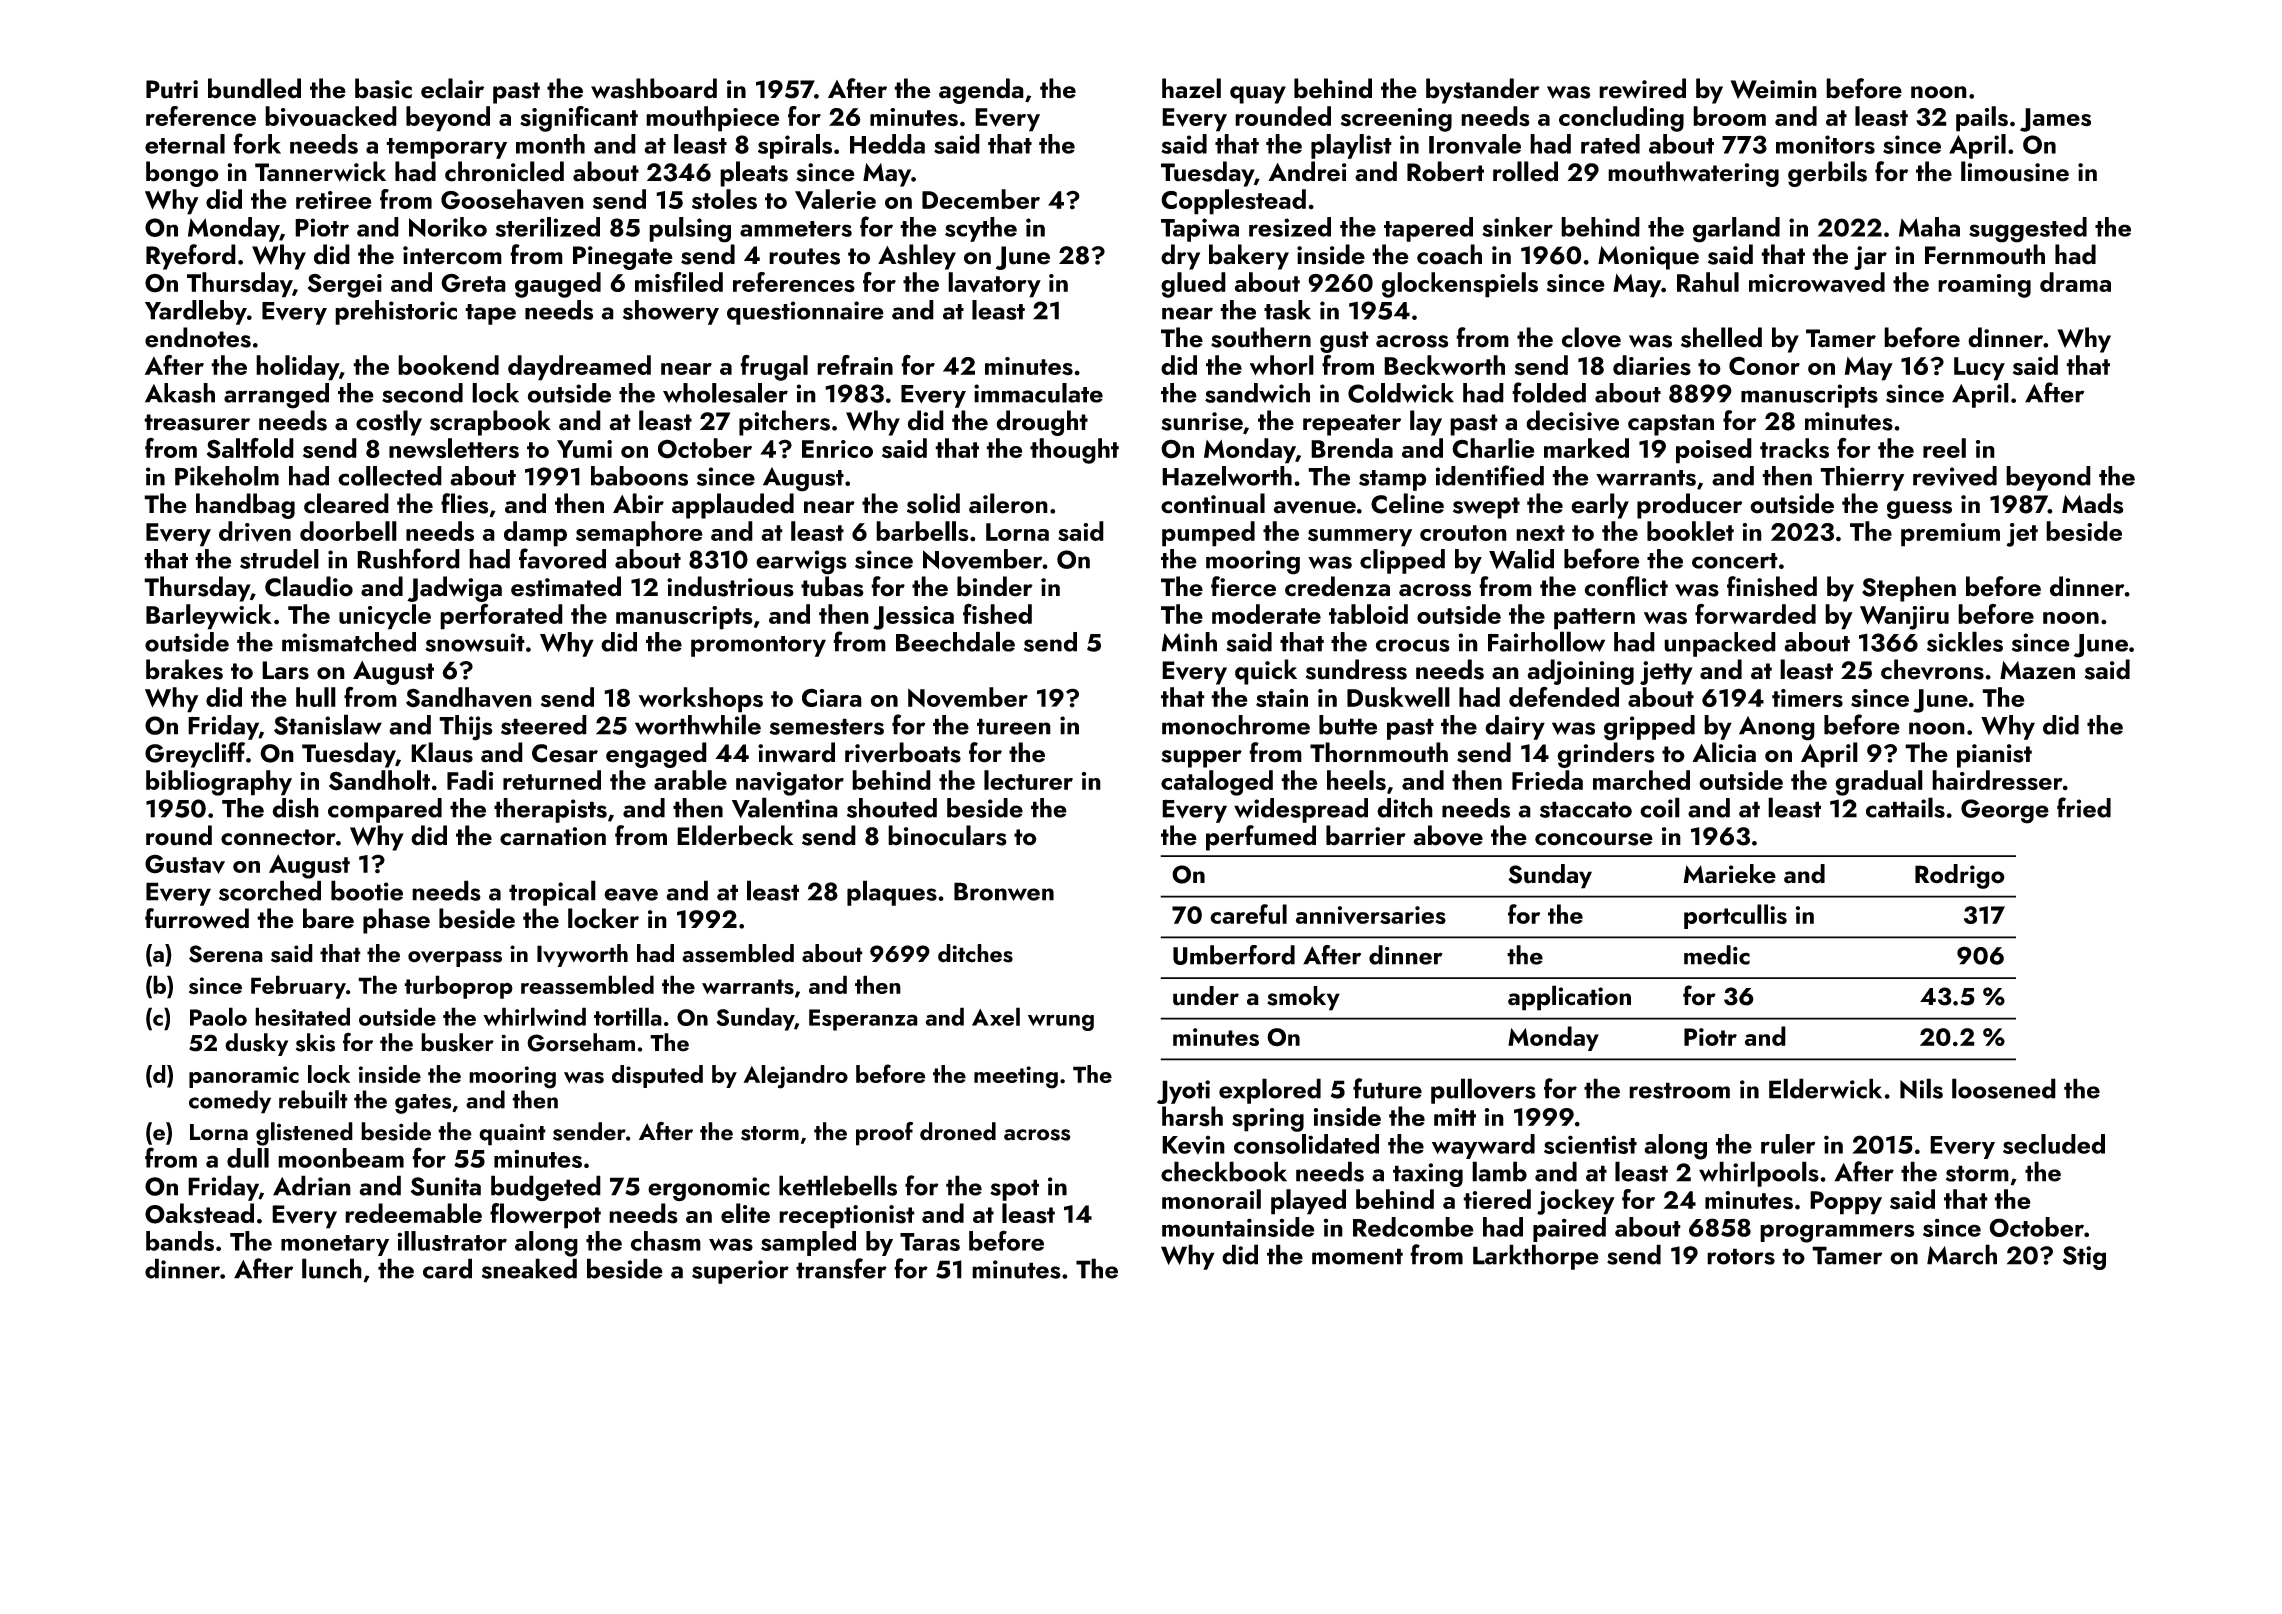  What do you see at coordinates (219, 783) in the page?
I see `bibliography` at bounding box center [219, 783].
